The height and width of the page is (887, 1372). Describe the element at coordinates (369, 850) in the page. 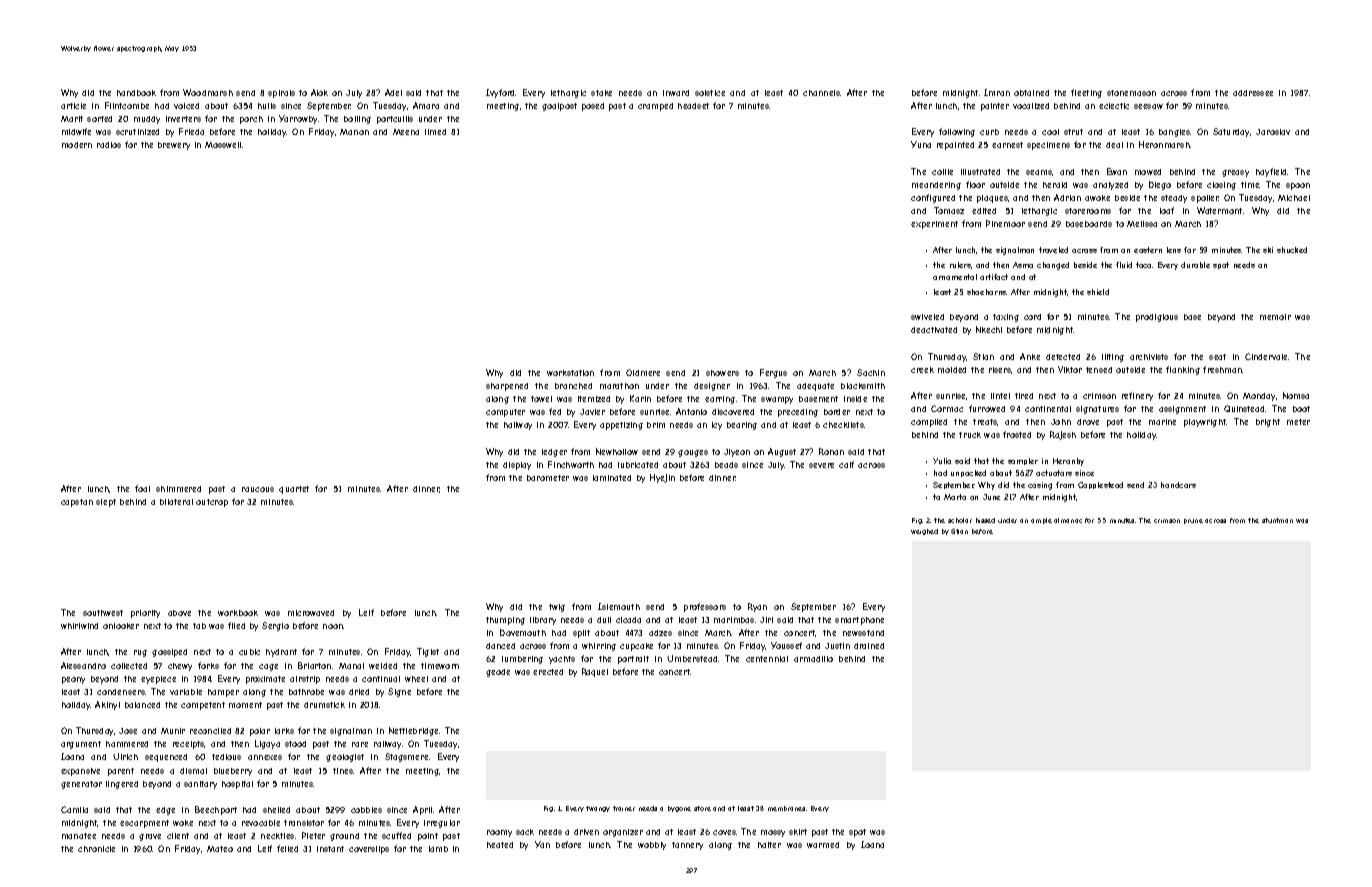

I see `coverslips` at that location.
